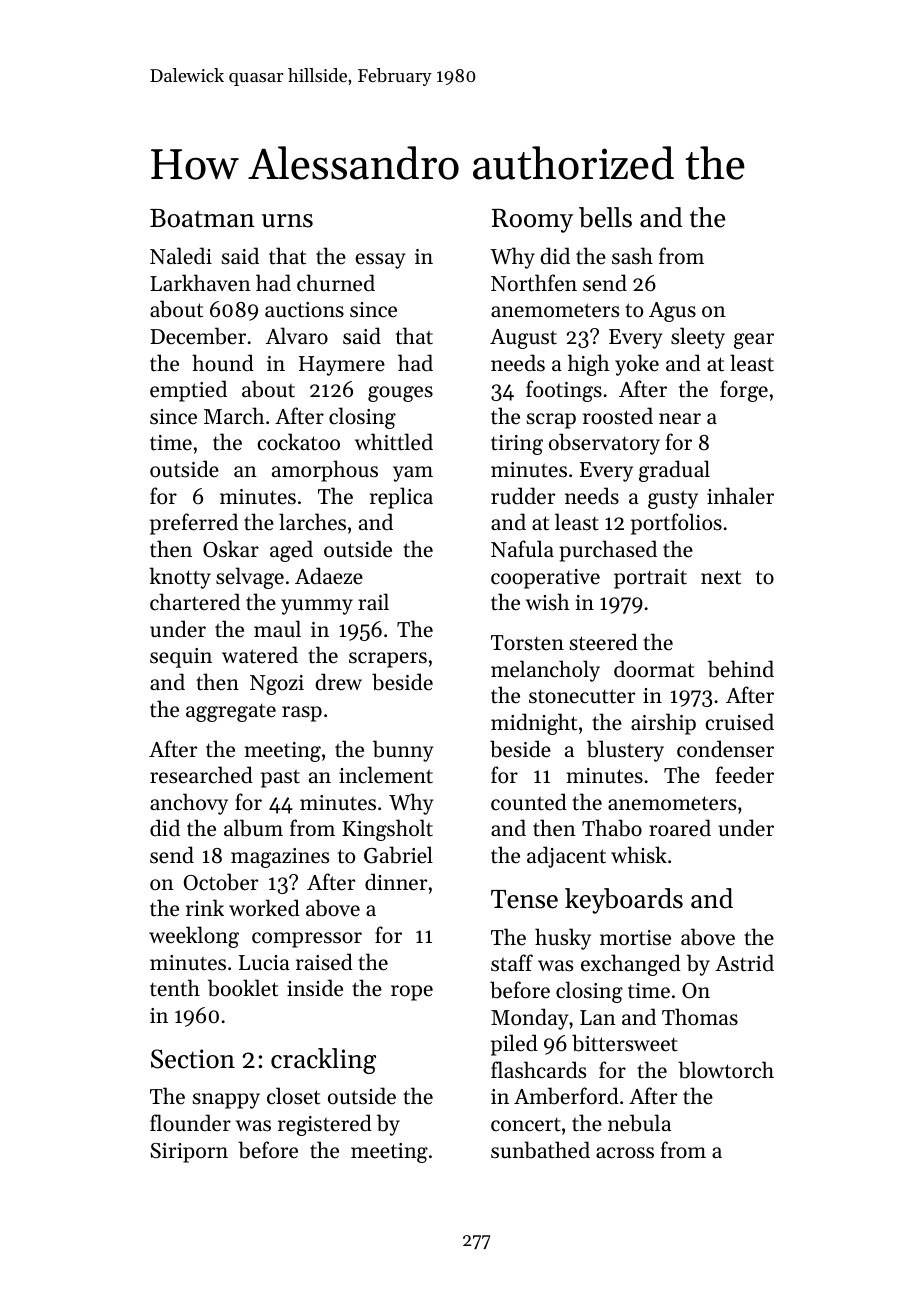 The height and width of the screenshot is (1311, 924). I want to click on August, so click(523, 339).
